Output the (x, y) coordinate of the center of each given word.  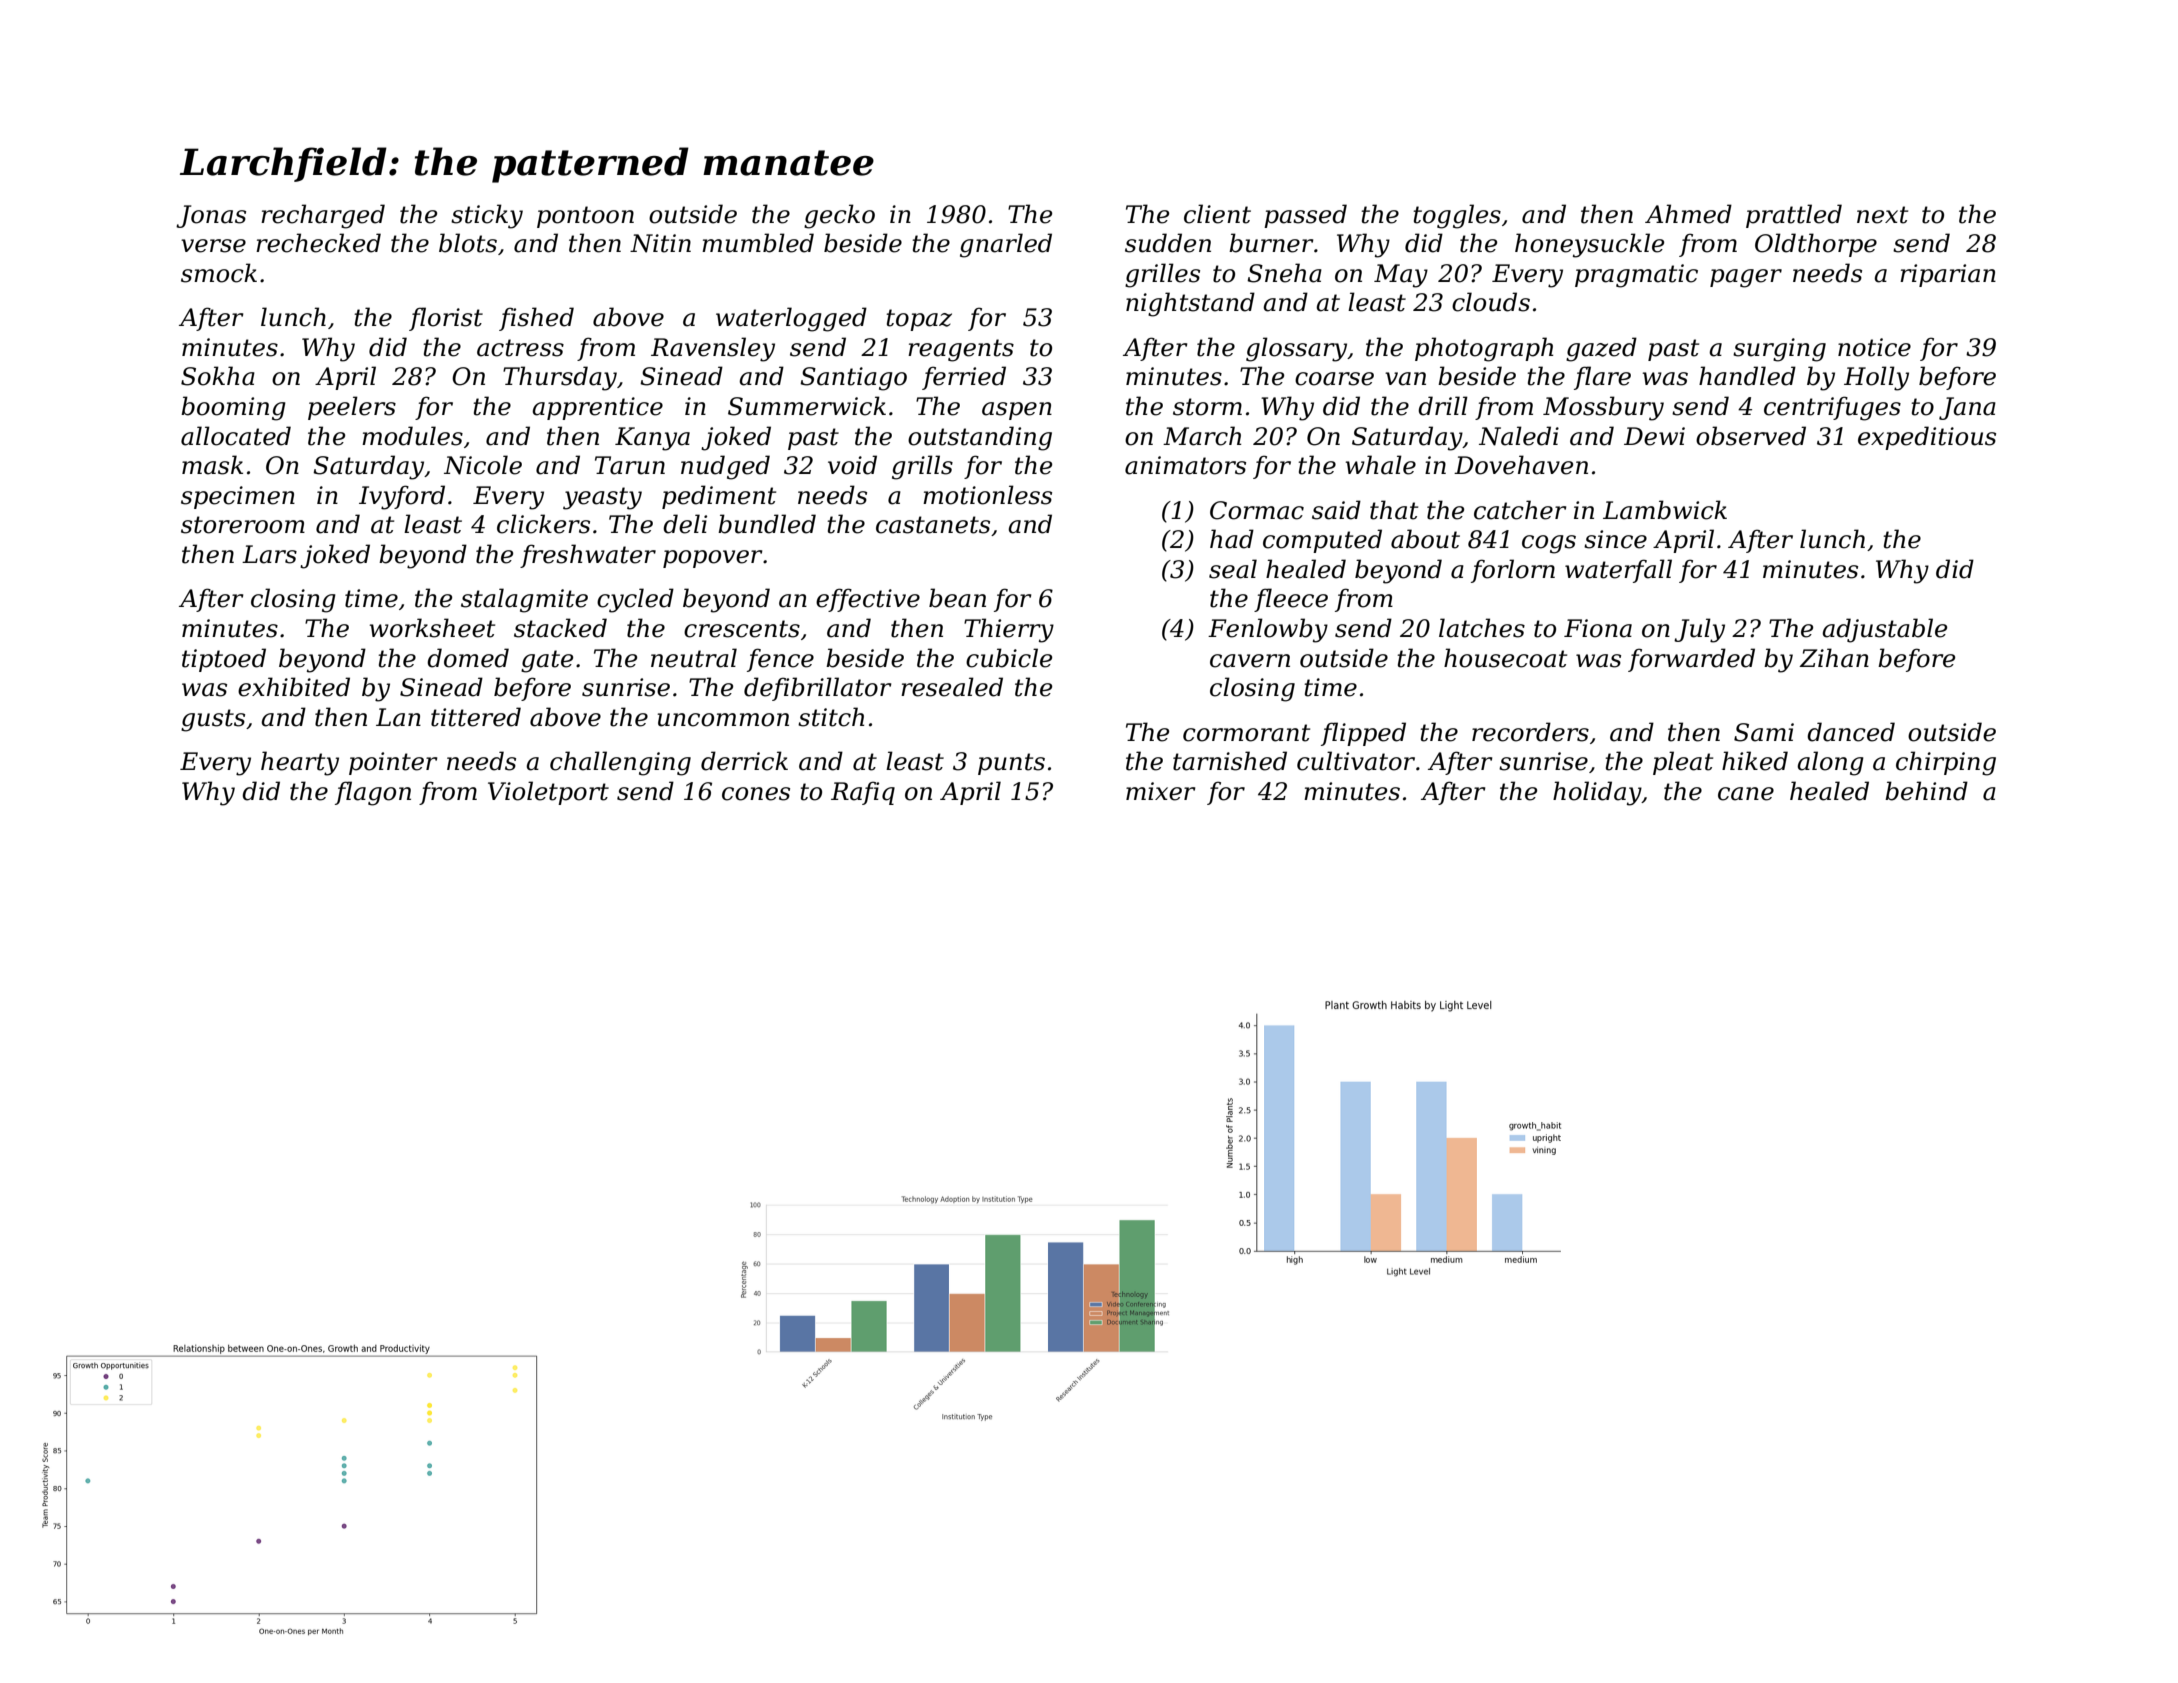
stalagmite (524, 600)
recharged (323, 216)
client (1217, 214)
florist (446, 319)
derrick (744, 761)
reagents (961, 350)
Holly (1876, 378)
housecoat (1505, 658)
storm (1207, 407)
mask (212, 465)
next (1882, 215)
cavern (1250, 661)
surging (1779, 350)
